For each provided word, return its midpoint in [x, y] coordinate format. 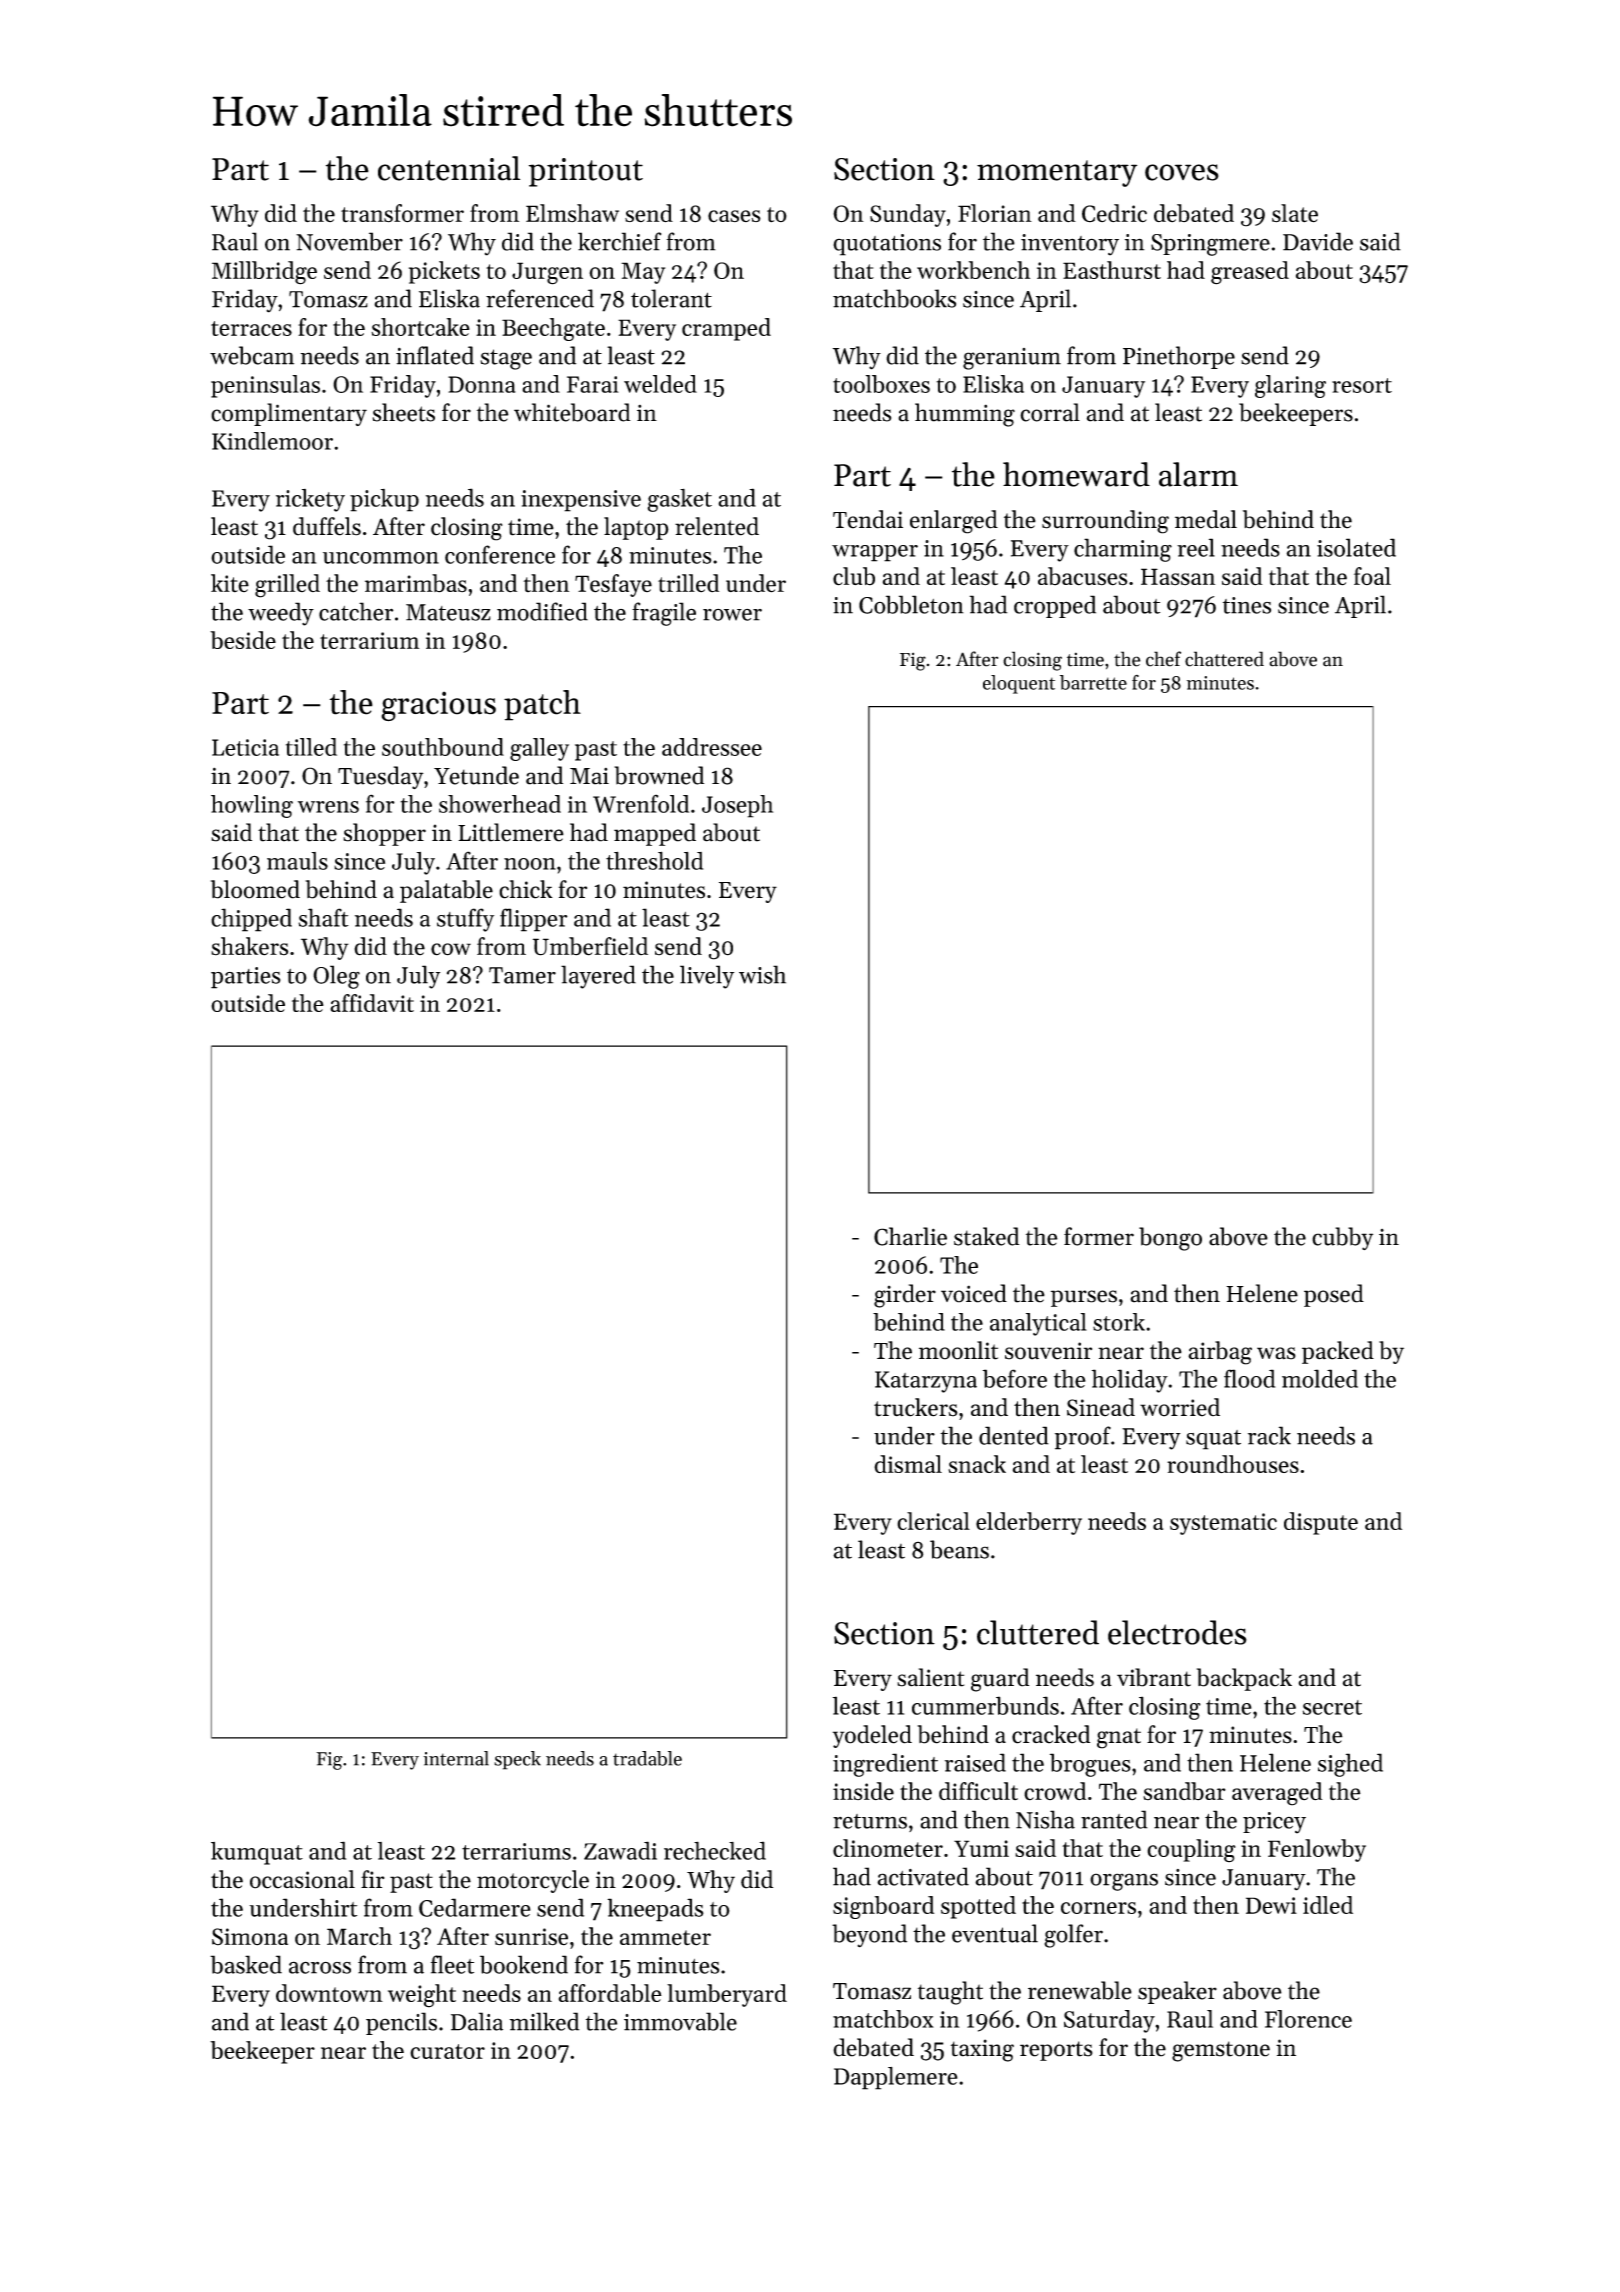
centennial [449, 168]
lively [707, 977]
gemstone [1221, 2051]
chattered [1224, 659]
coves [1182, 172]
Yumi [981, 1848]
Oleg [336, 977]
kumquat [257, 1853]
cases [734, 216]
